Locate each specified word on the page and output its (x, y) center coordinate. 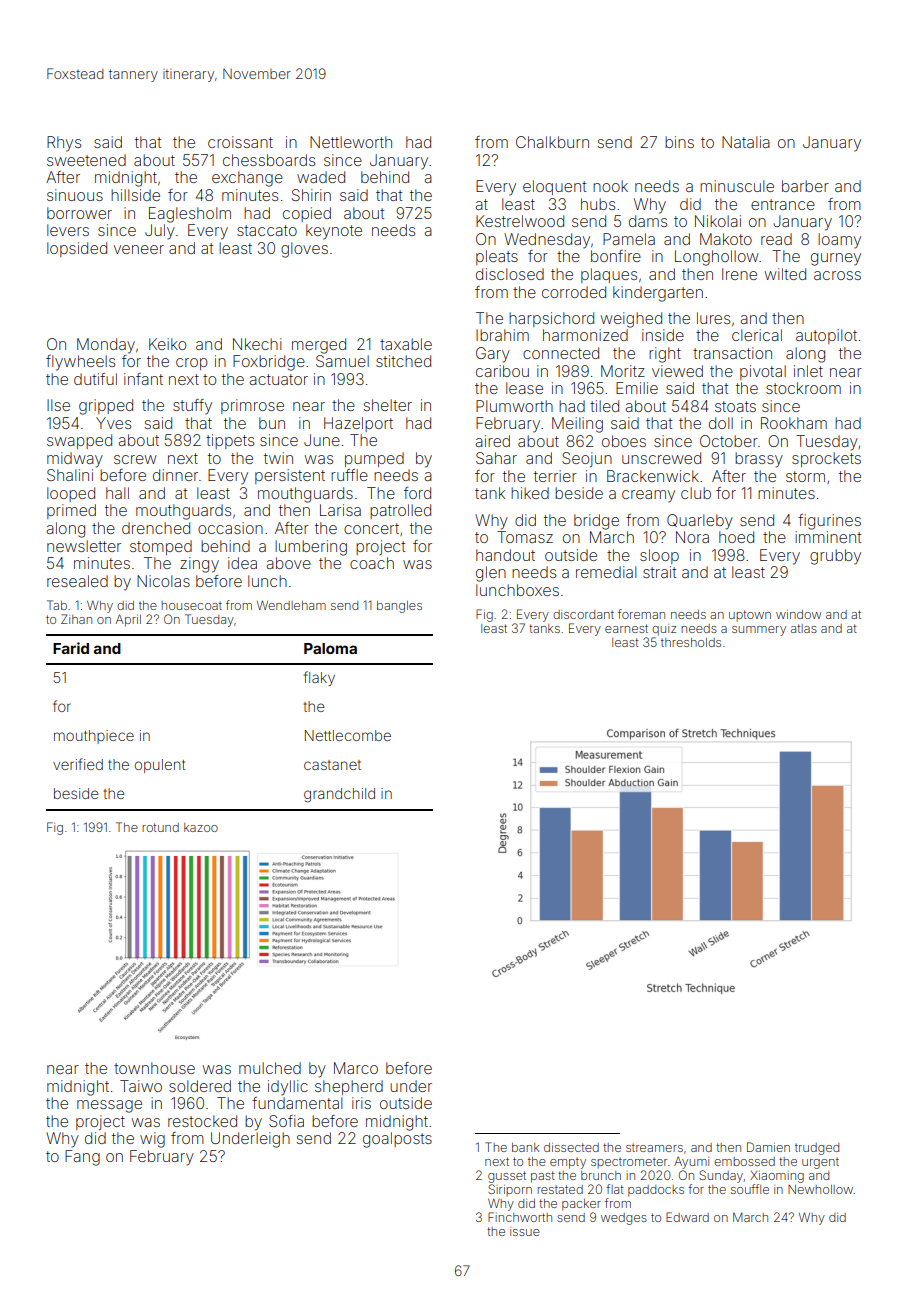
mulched (270, 1068)
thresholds (691, 642)
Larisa (340, 510)
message (109, 1106)
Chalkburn (552, 142)
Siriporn (510, 1190)
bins (679, 142)
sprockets (826, 459)
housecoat (191, 605)
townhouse (154, 1068)
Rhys (64, 144)
